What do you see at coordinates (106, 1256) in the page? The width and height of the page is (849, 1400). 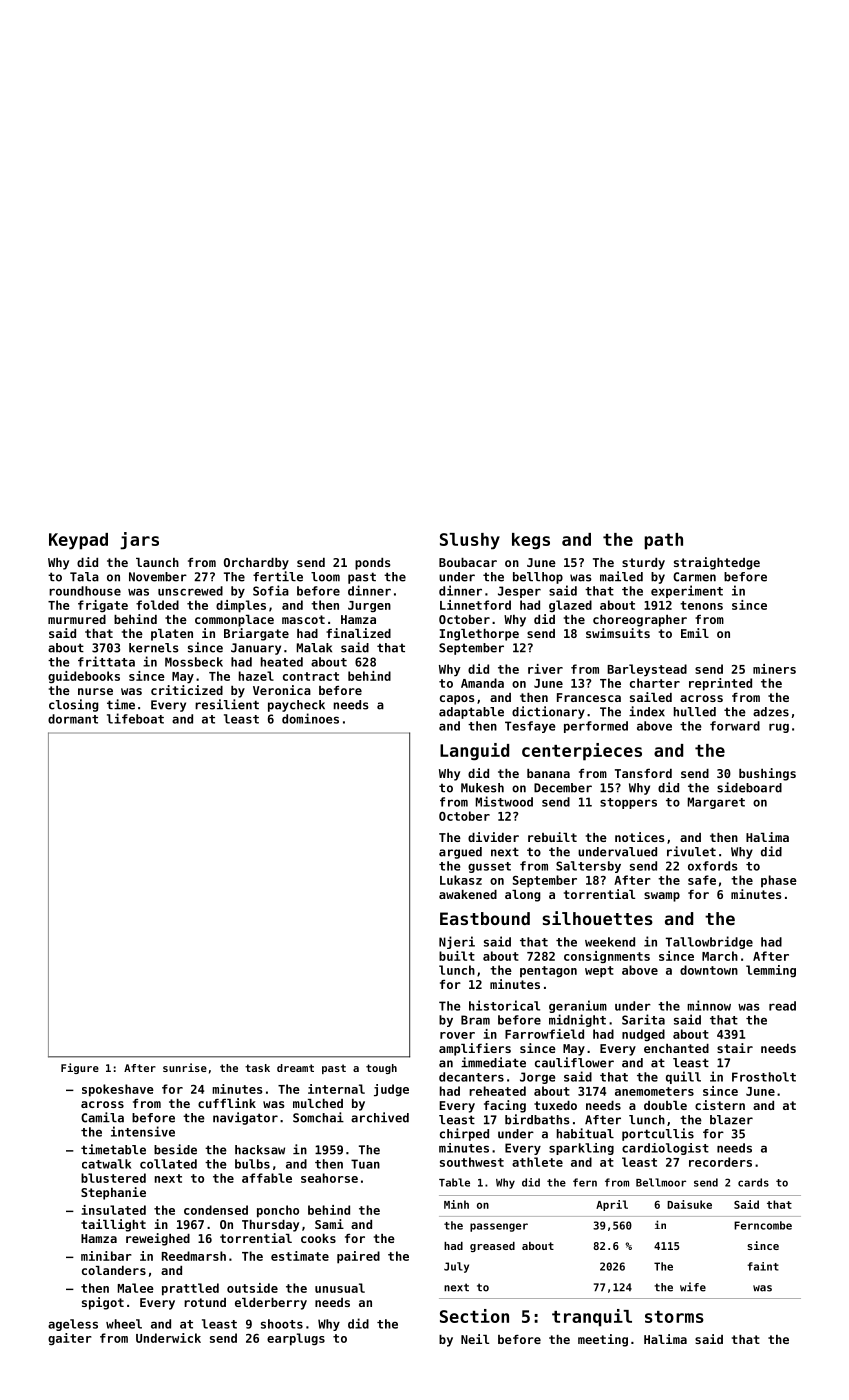 I see `minibar` at bounding box center [106, 1256].
